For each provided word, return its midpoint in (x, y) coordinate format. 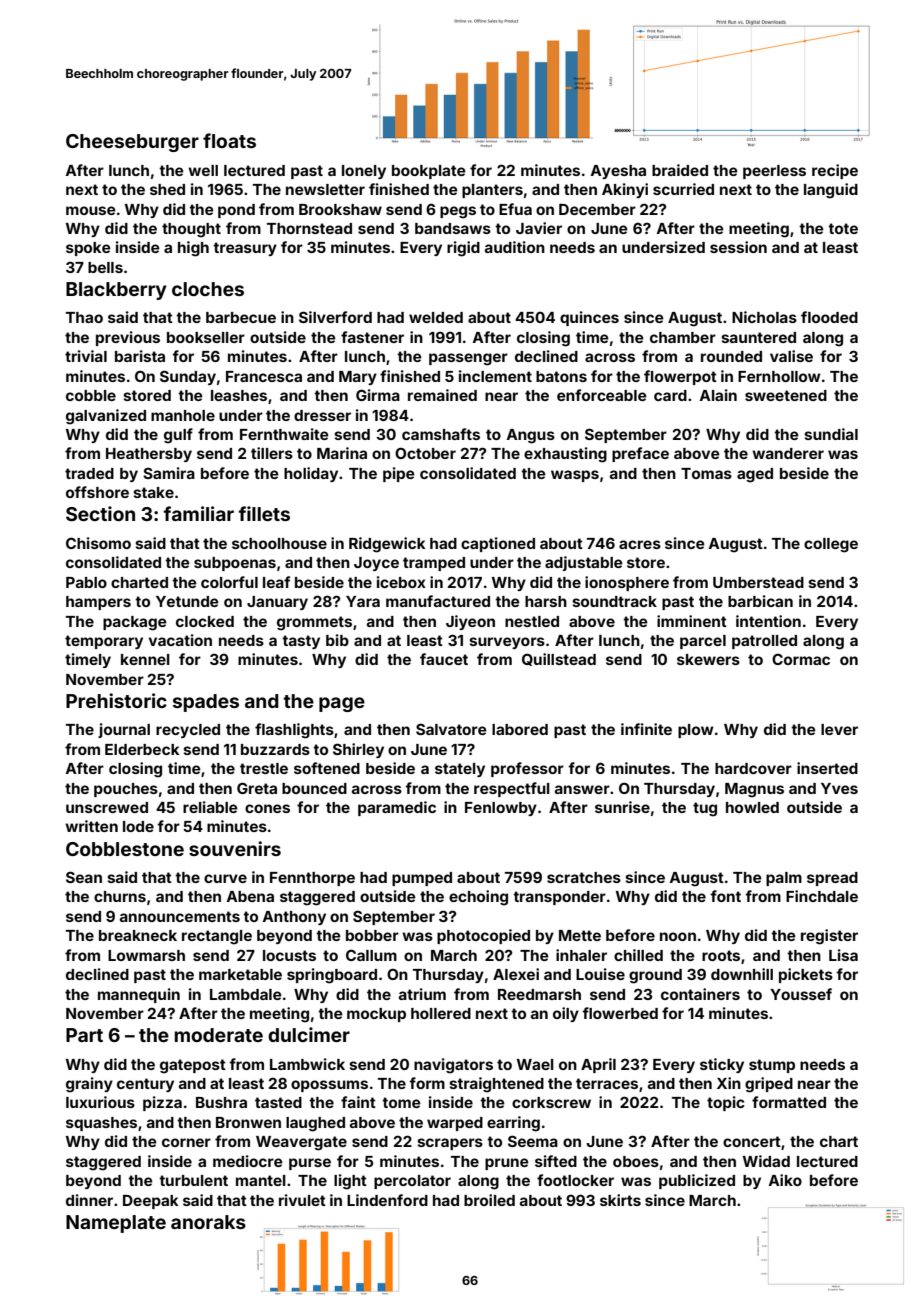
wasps (575, 476)
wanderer (788, 453)
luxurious (100, 1102)
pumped (422, 879)
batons (561, 376)
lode (138, 826)
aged (755, 475)
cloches (208, 289)
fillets (264, 513)
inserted (827, 768)
